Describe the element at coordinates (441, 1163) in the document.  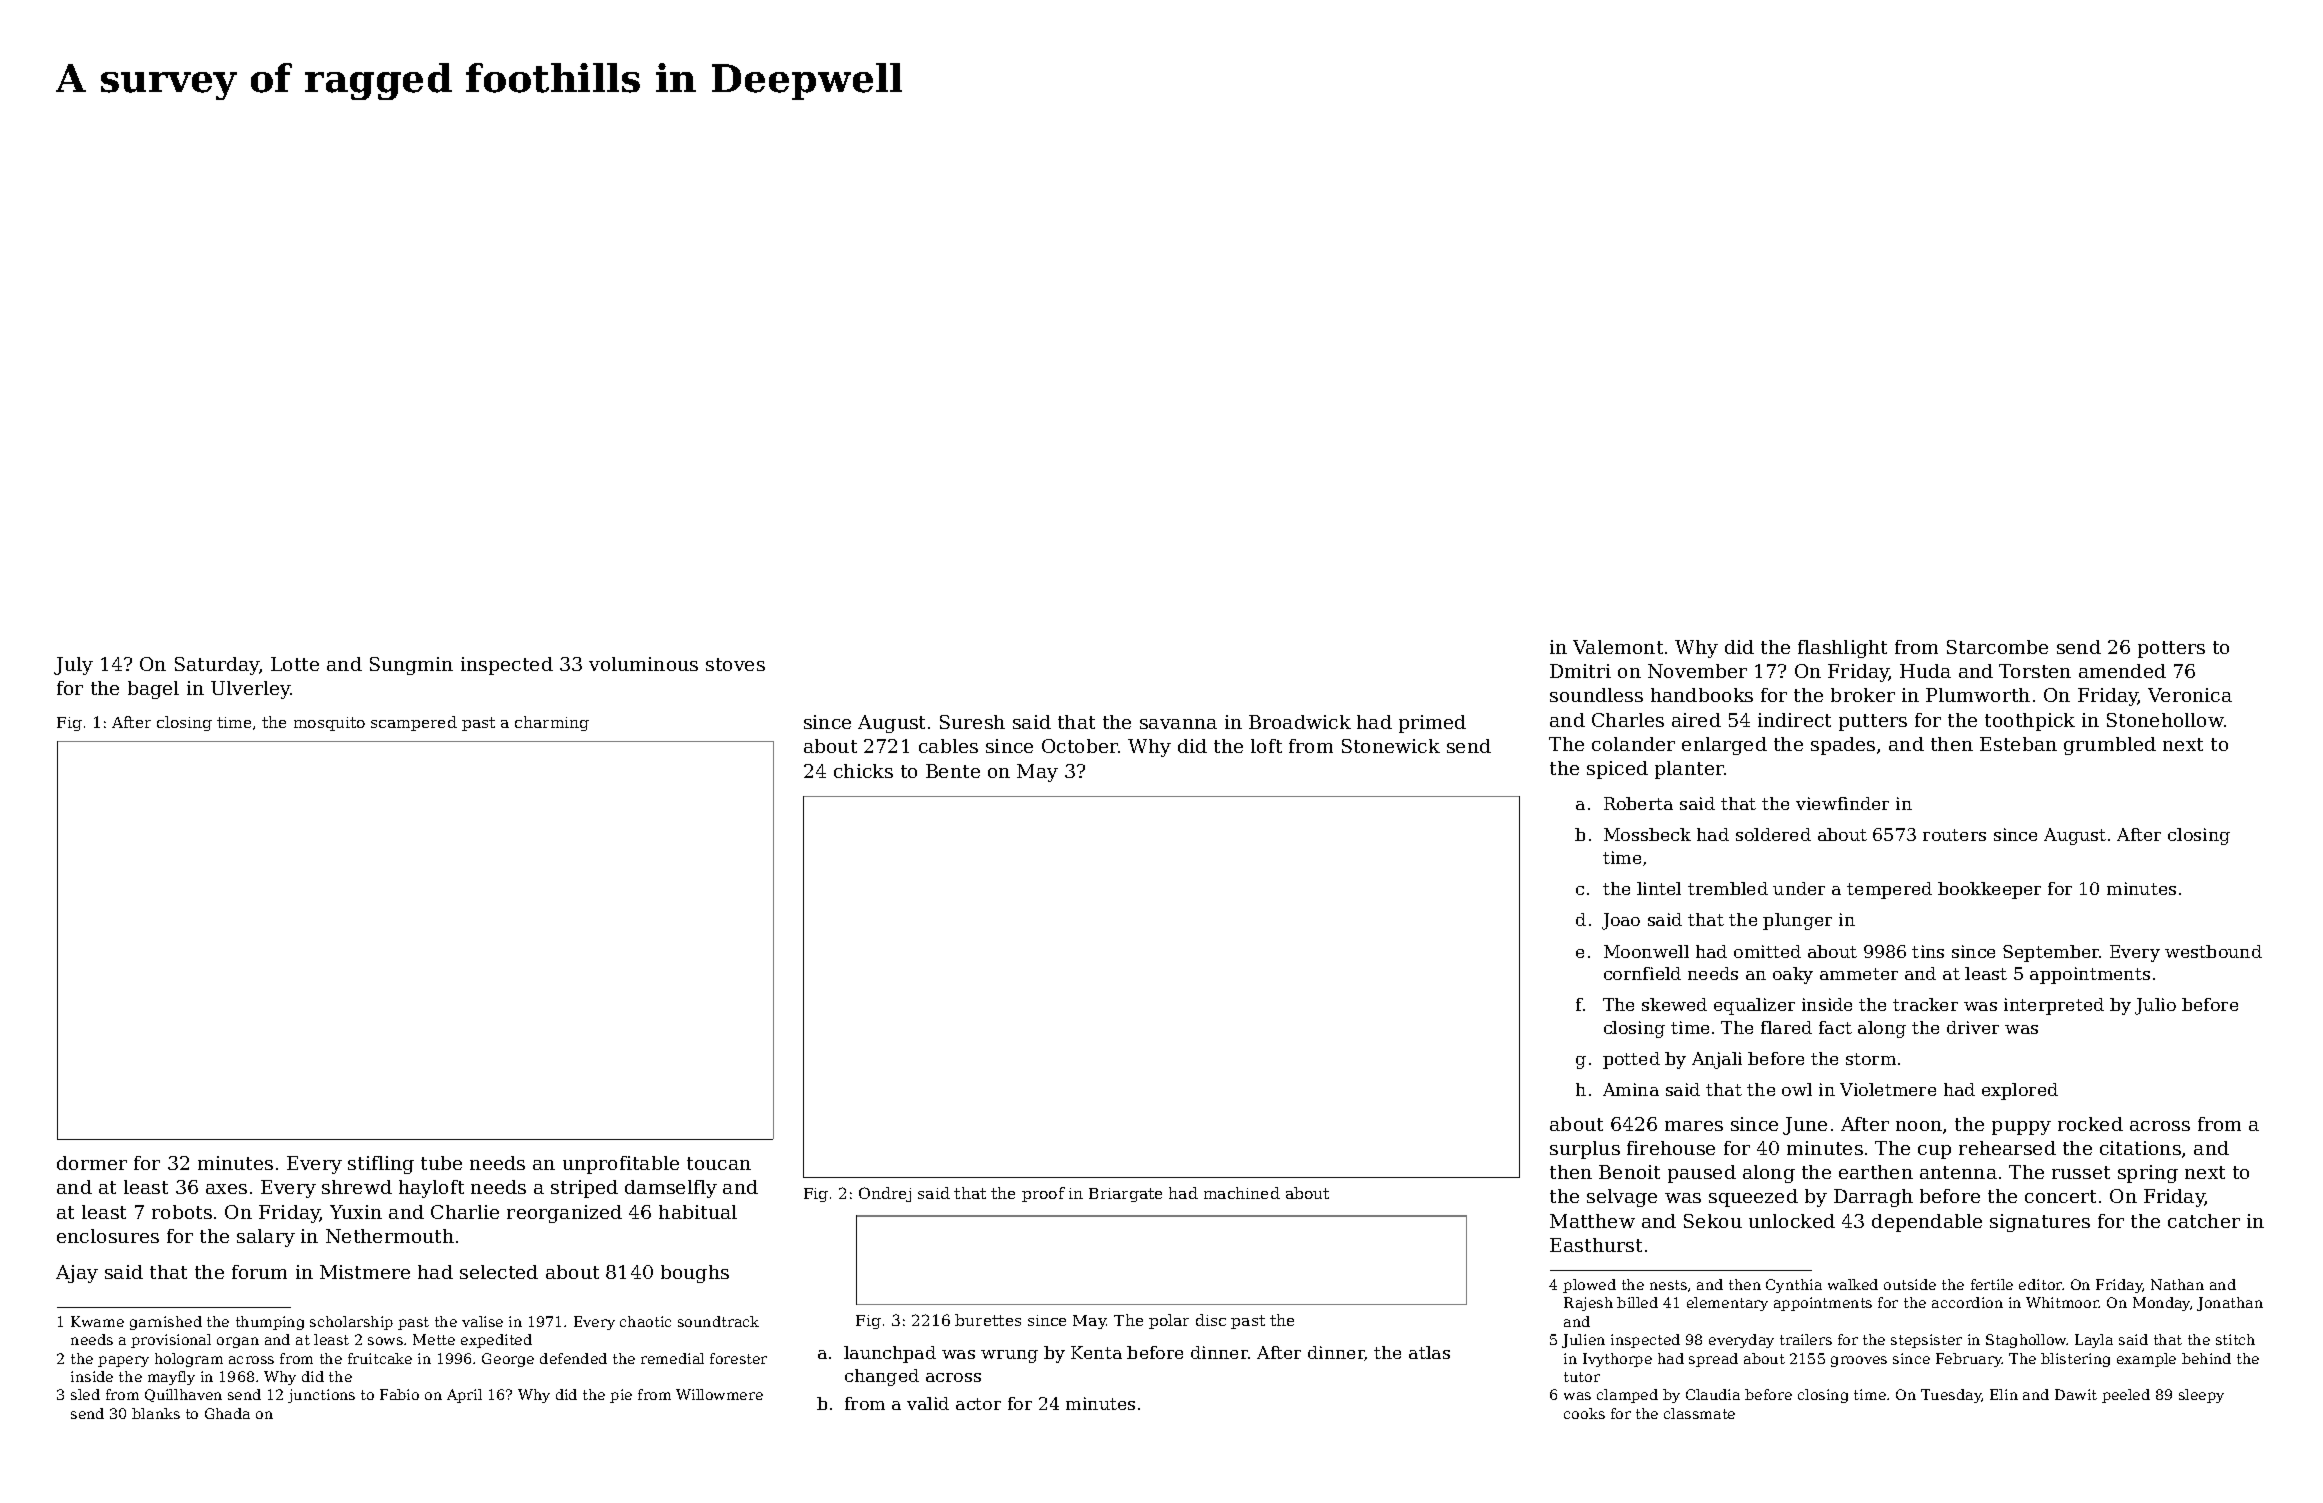
I see `tube` at that location.
